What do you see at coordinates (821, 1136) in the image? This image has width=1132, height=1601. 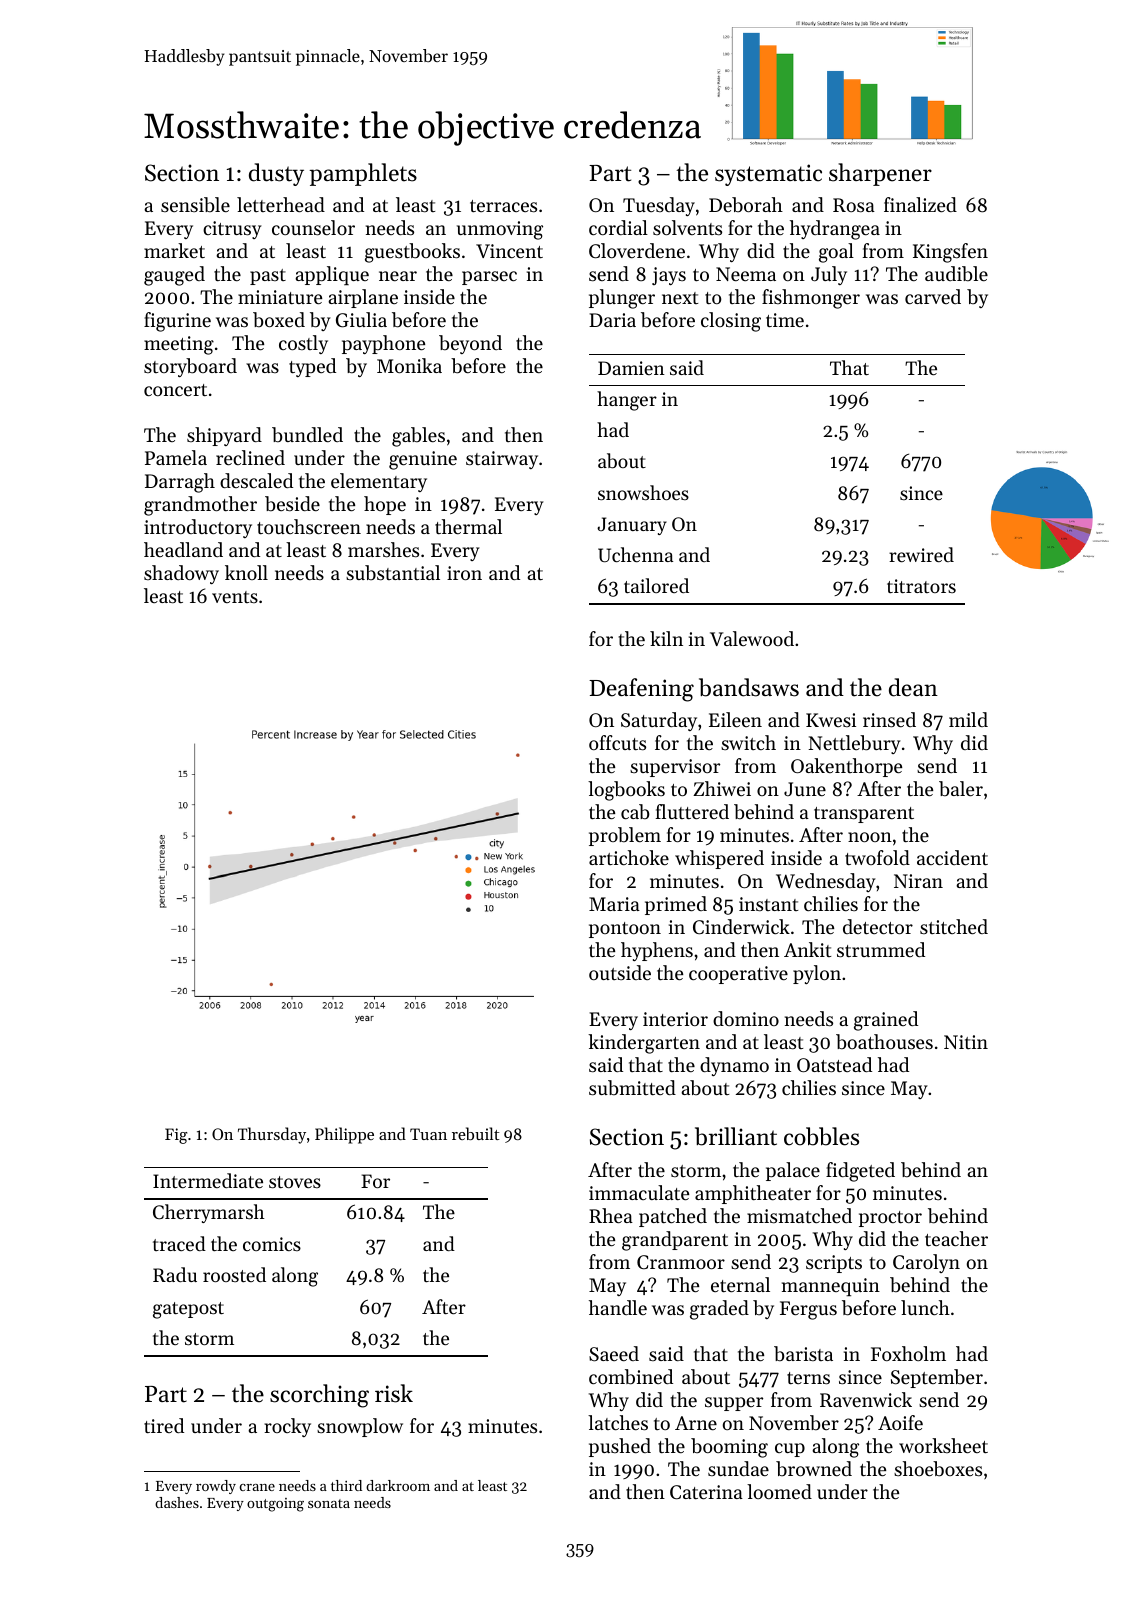 I see `cobbles` at bounding box center [821, 1136].
